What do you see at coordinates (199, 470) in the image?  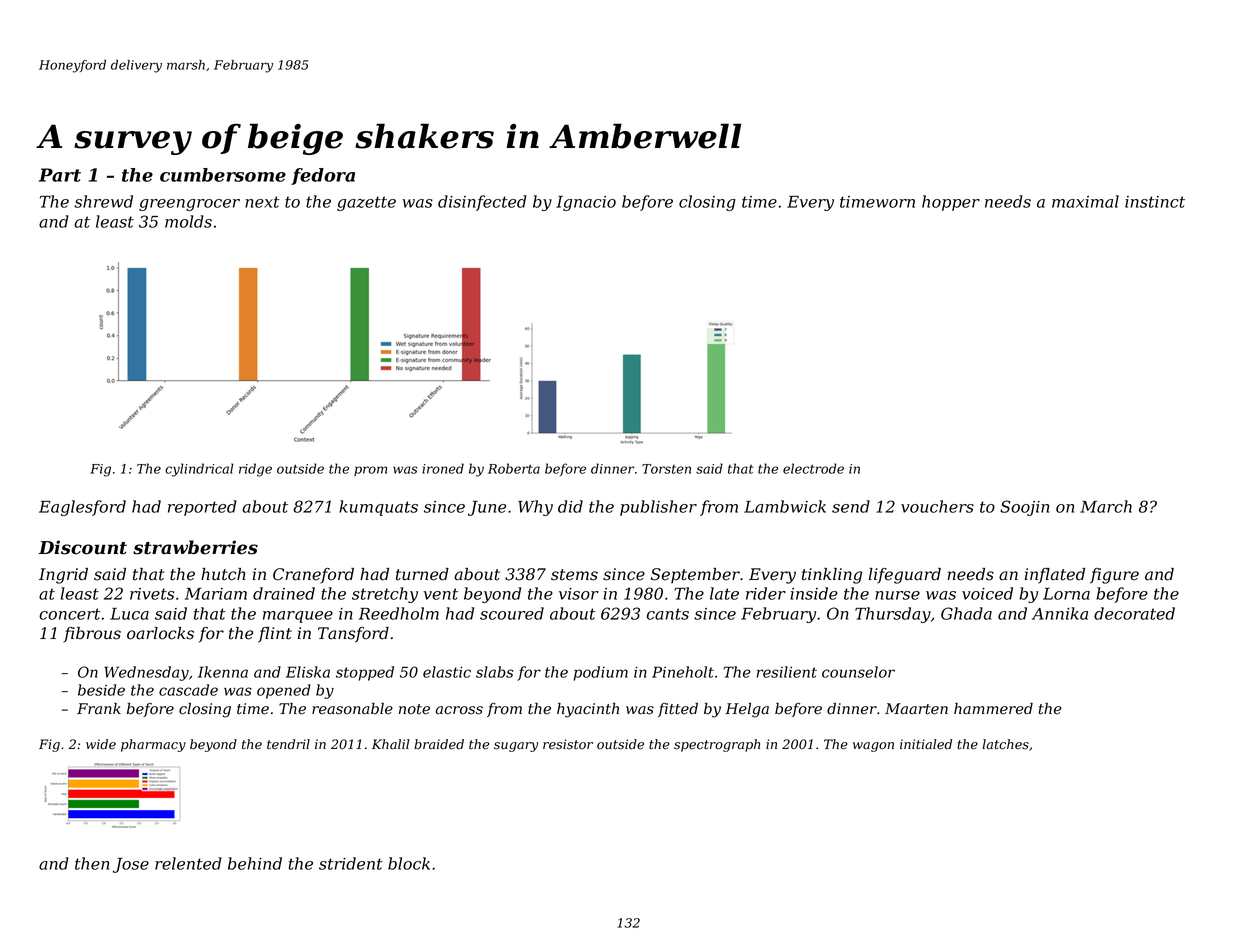 I see `cylindrical` at bounding box center [199, 470].
